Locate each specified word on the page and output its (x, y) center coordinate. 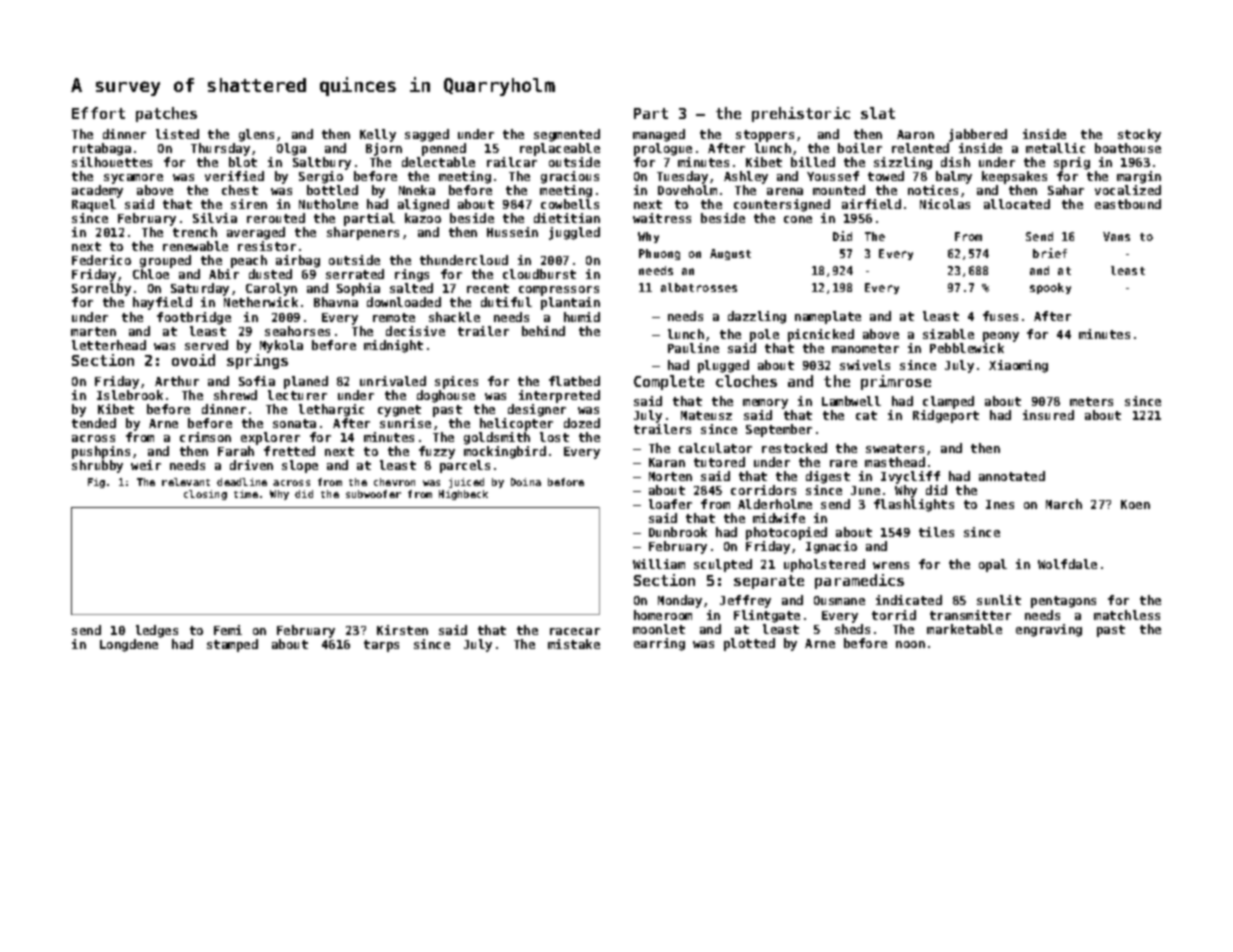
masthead (895, 462)
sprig (1072, 163)
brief (1050, 253)
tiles (936, 532)
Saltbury (322, 163)
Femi (228, 630)
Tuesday (682, 177)
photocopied (786, 533)
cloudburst (539, 274)
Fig (96, 483)
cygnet (399, 411)
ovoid (193, 360)
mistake (574, 644)
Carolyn (271, 289)
